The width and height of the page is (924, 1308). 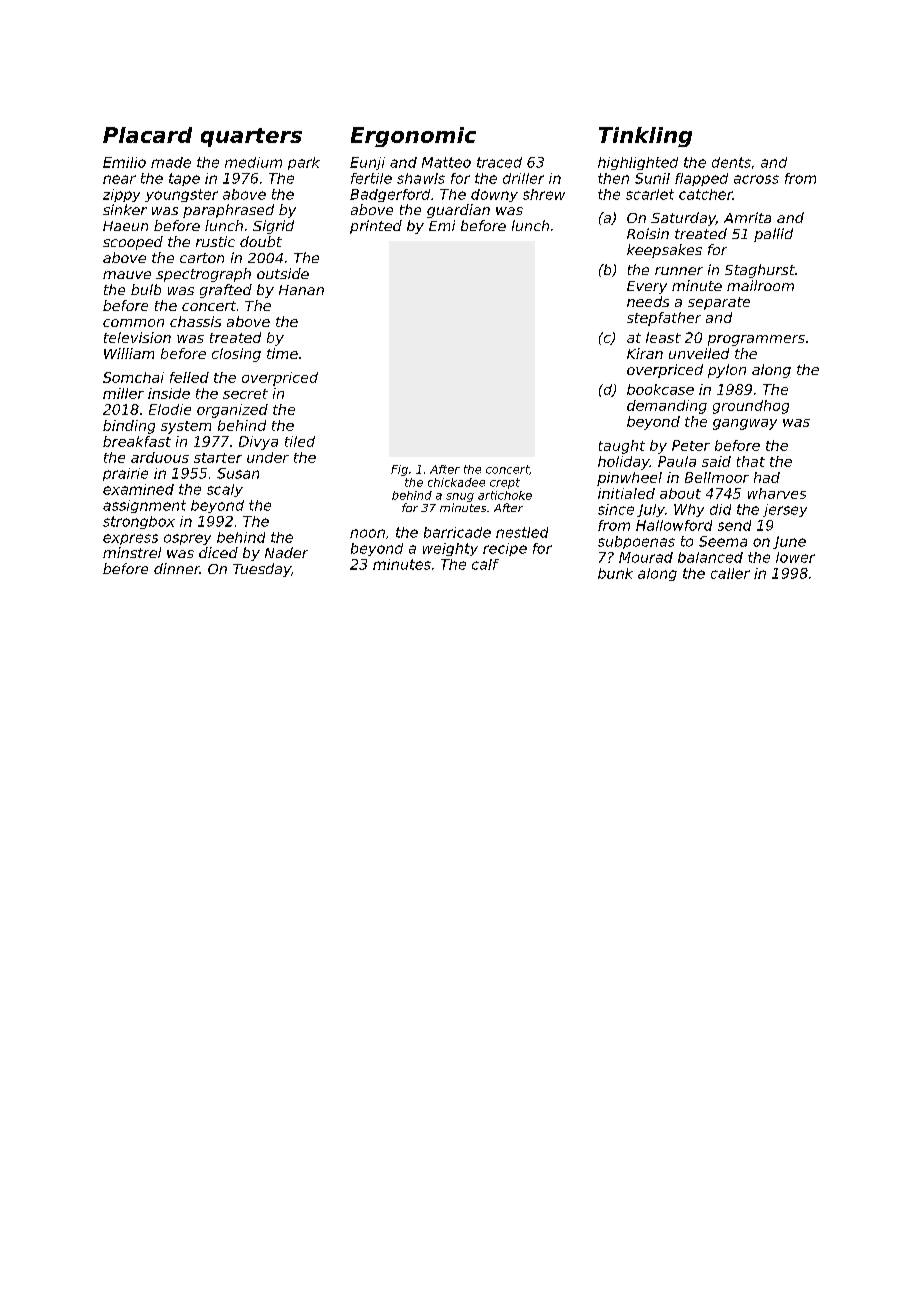 What do you see at coordinates (376, 227) in the page?
I see `printed` at bounding box center [376, 227].
